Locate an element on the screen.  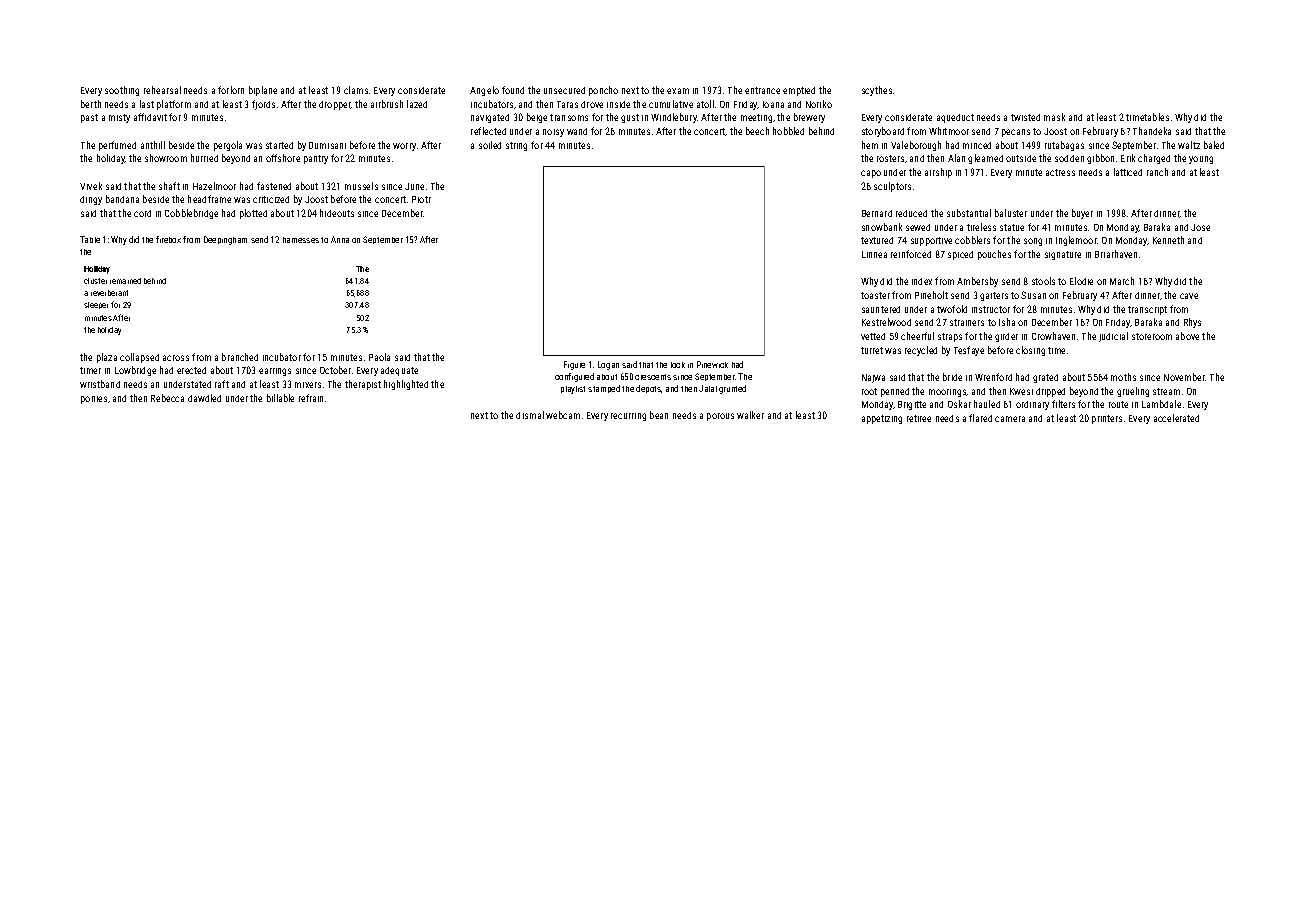
Najwa is located at coordinates (873, 378).
